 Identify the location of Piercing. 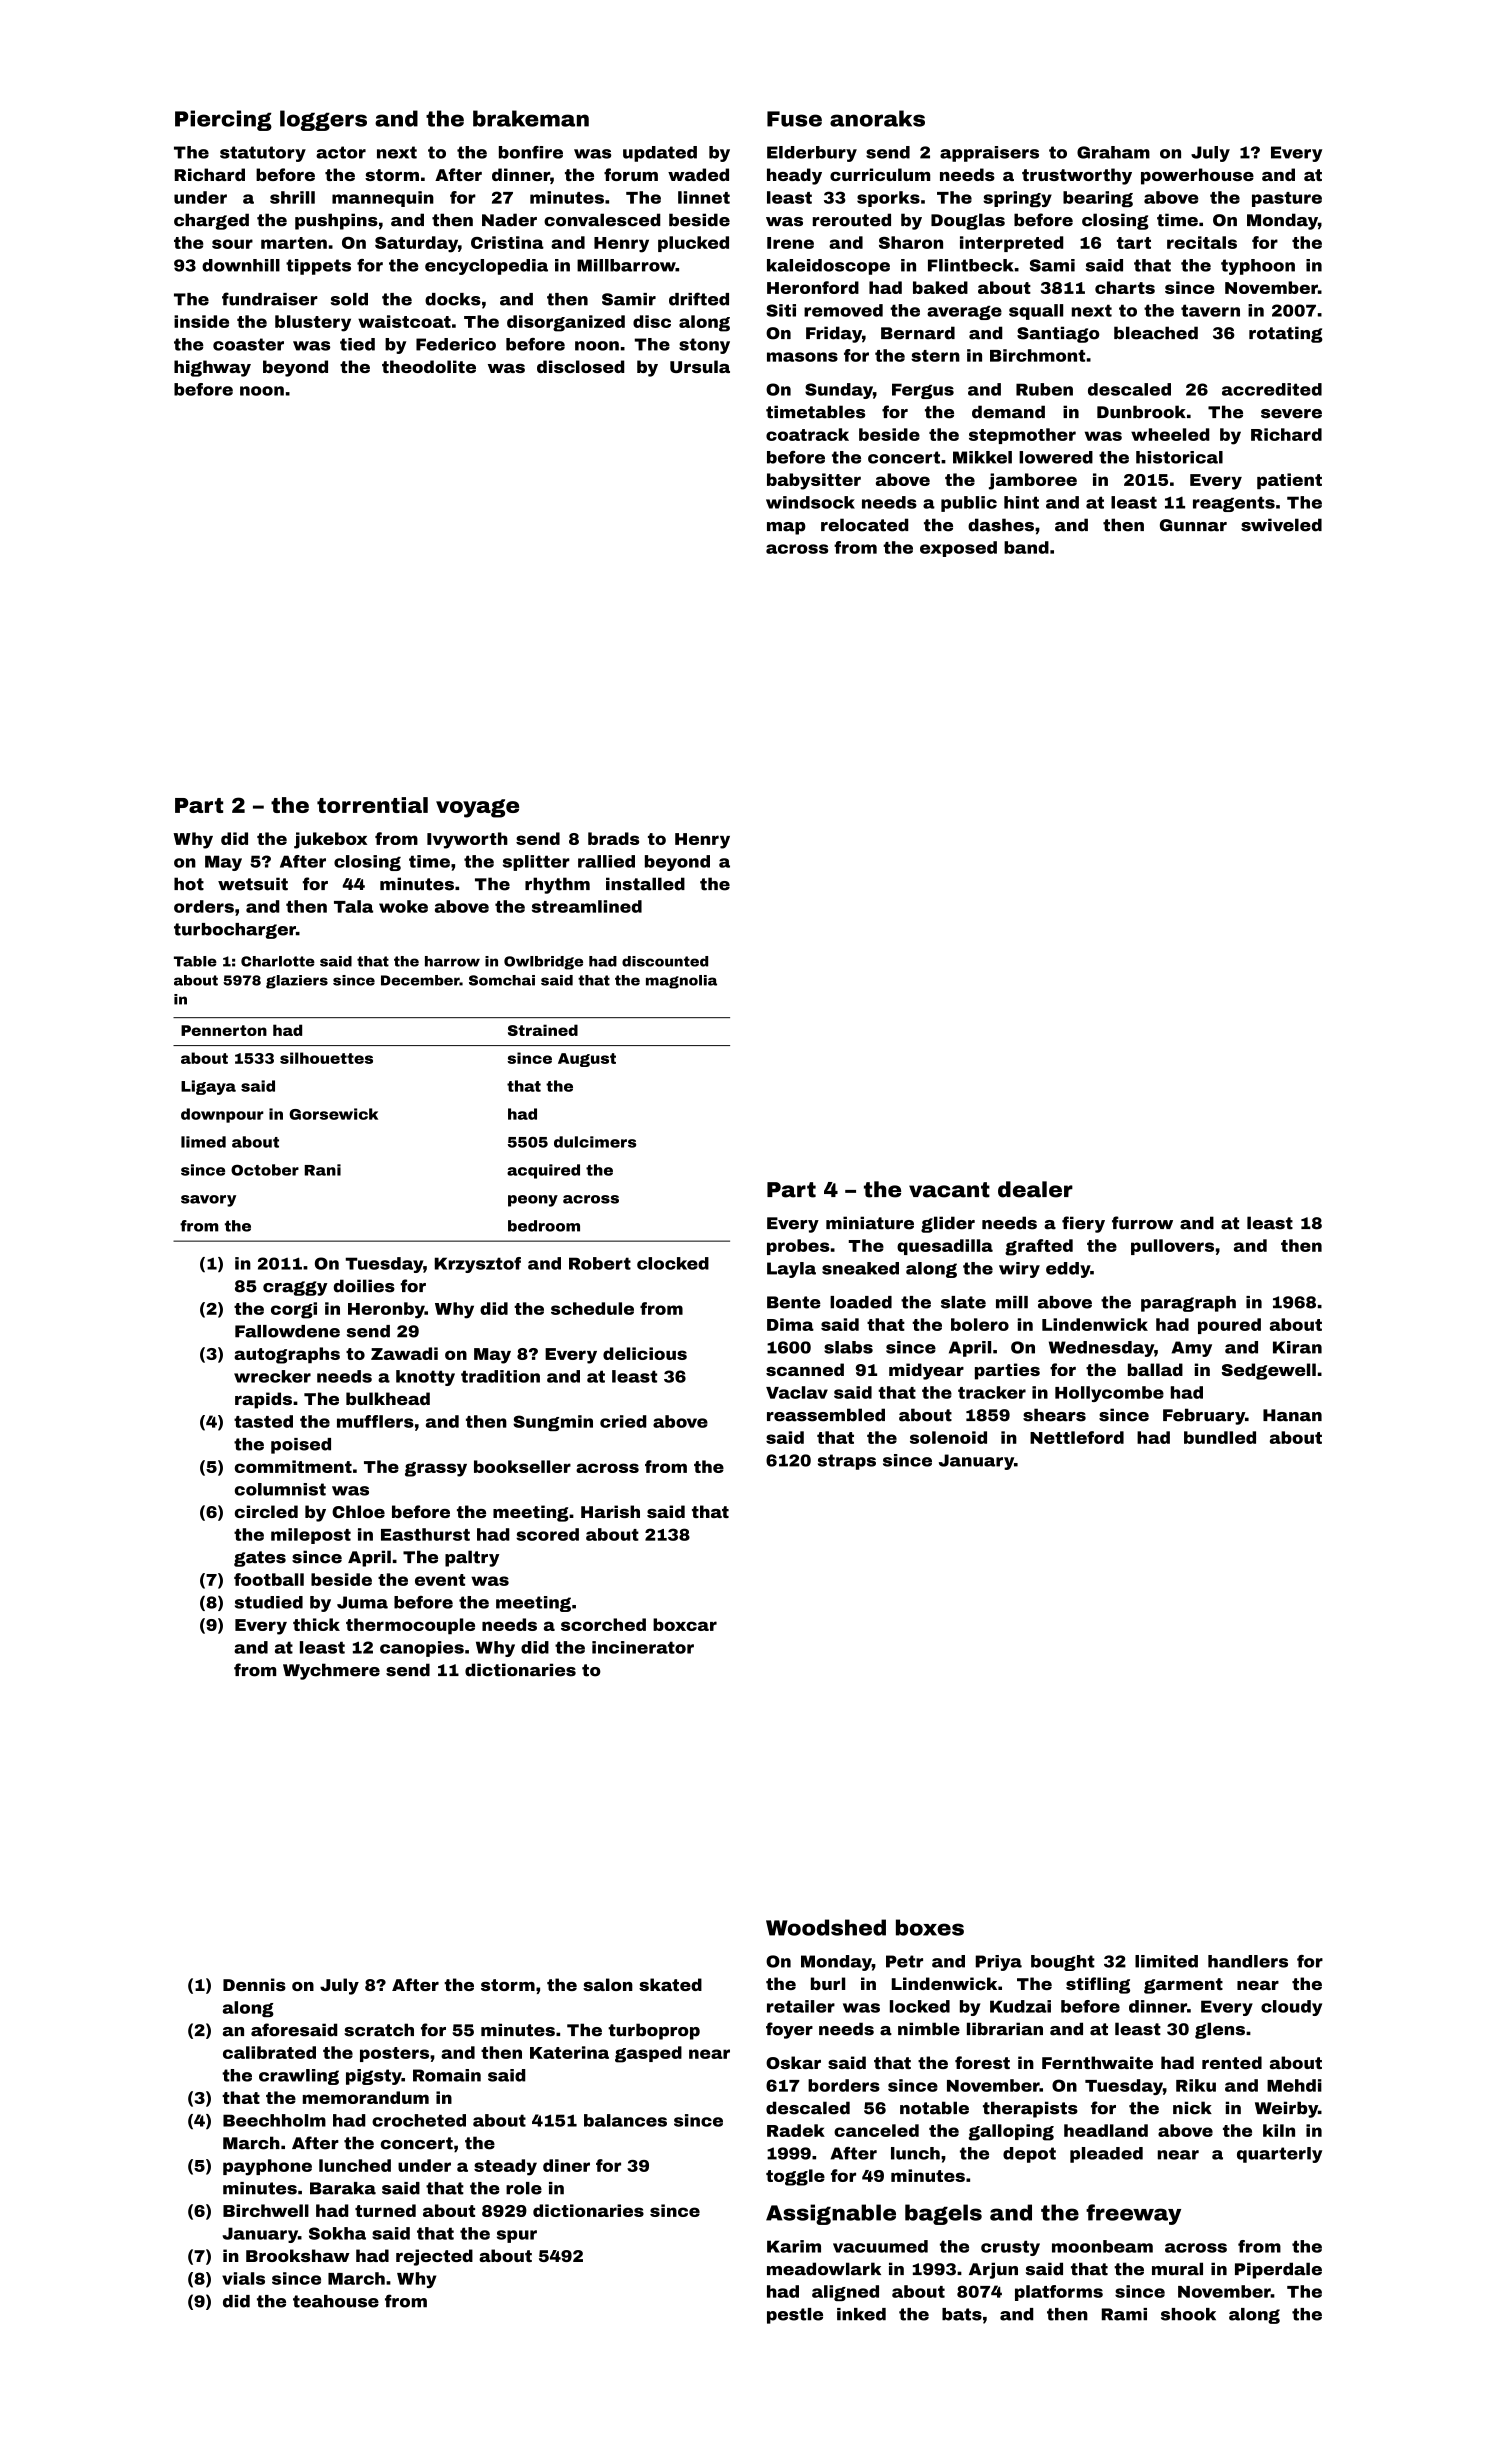
(223, 120).
